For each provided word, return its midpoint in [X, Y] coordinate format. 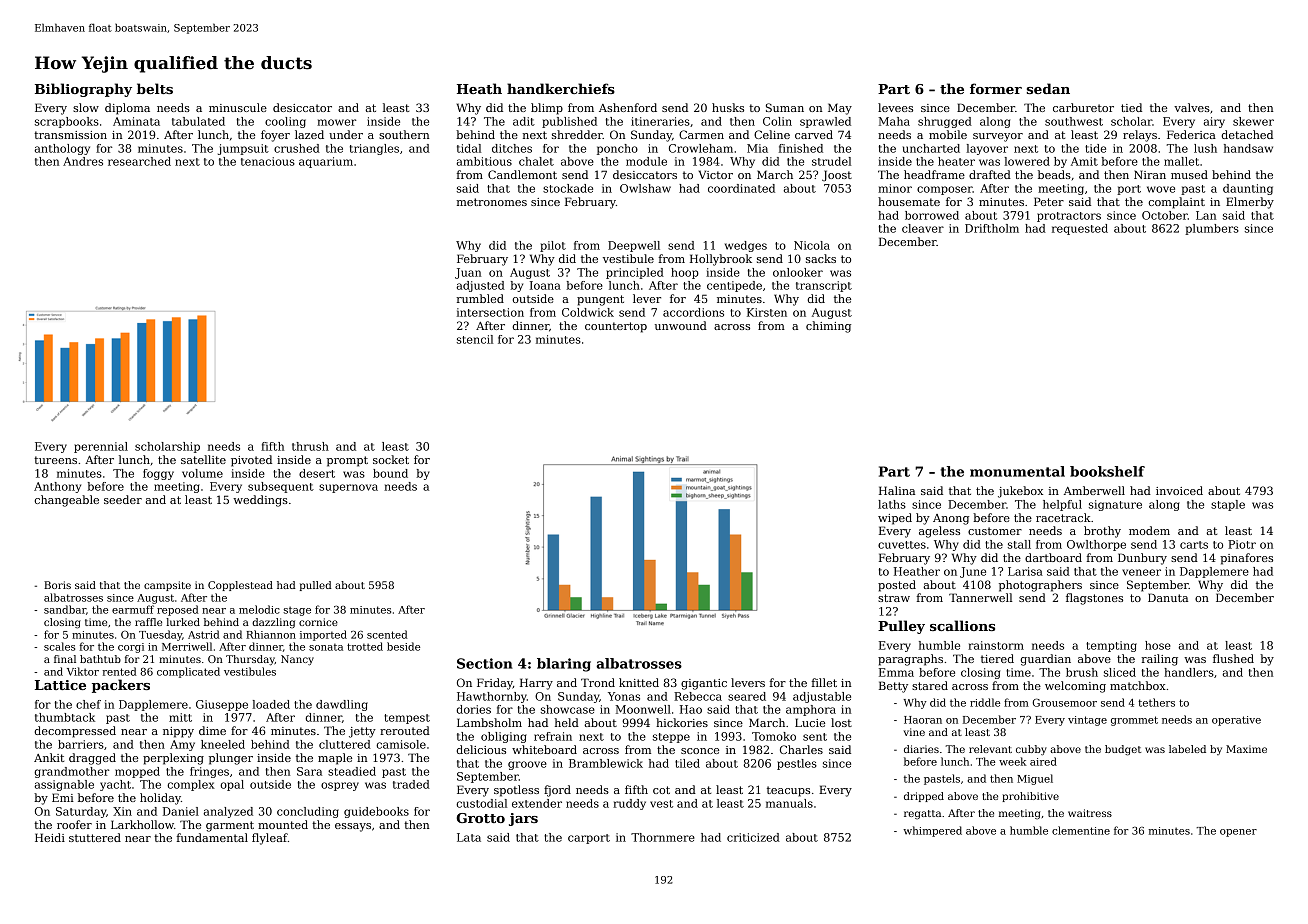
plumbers [1212, 229]
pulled [315, 586]
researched [139, 161]
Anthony [57, 487]
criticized [753, 837]
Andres [83, 161]
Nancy [297, 660]
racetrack [1063, 517]
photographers [1040, 586]
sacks [821, 258]
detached [1247, 134]
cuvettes [902, 545]
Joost [837, 175]
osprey [340, 786]
